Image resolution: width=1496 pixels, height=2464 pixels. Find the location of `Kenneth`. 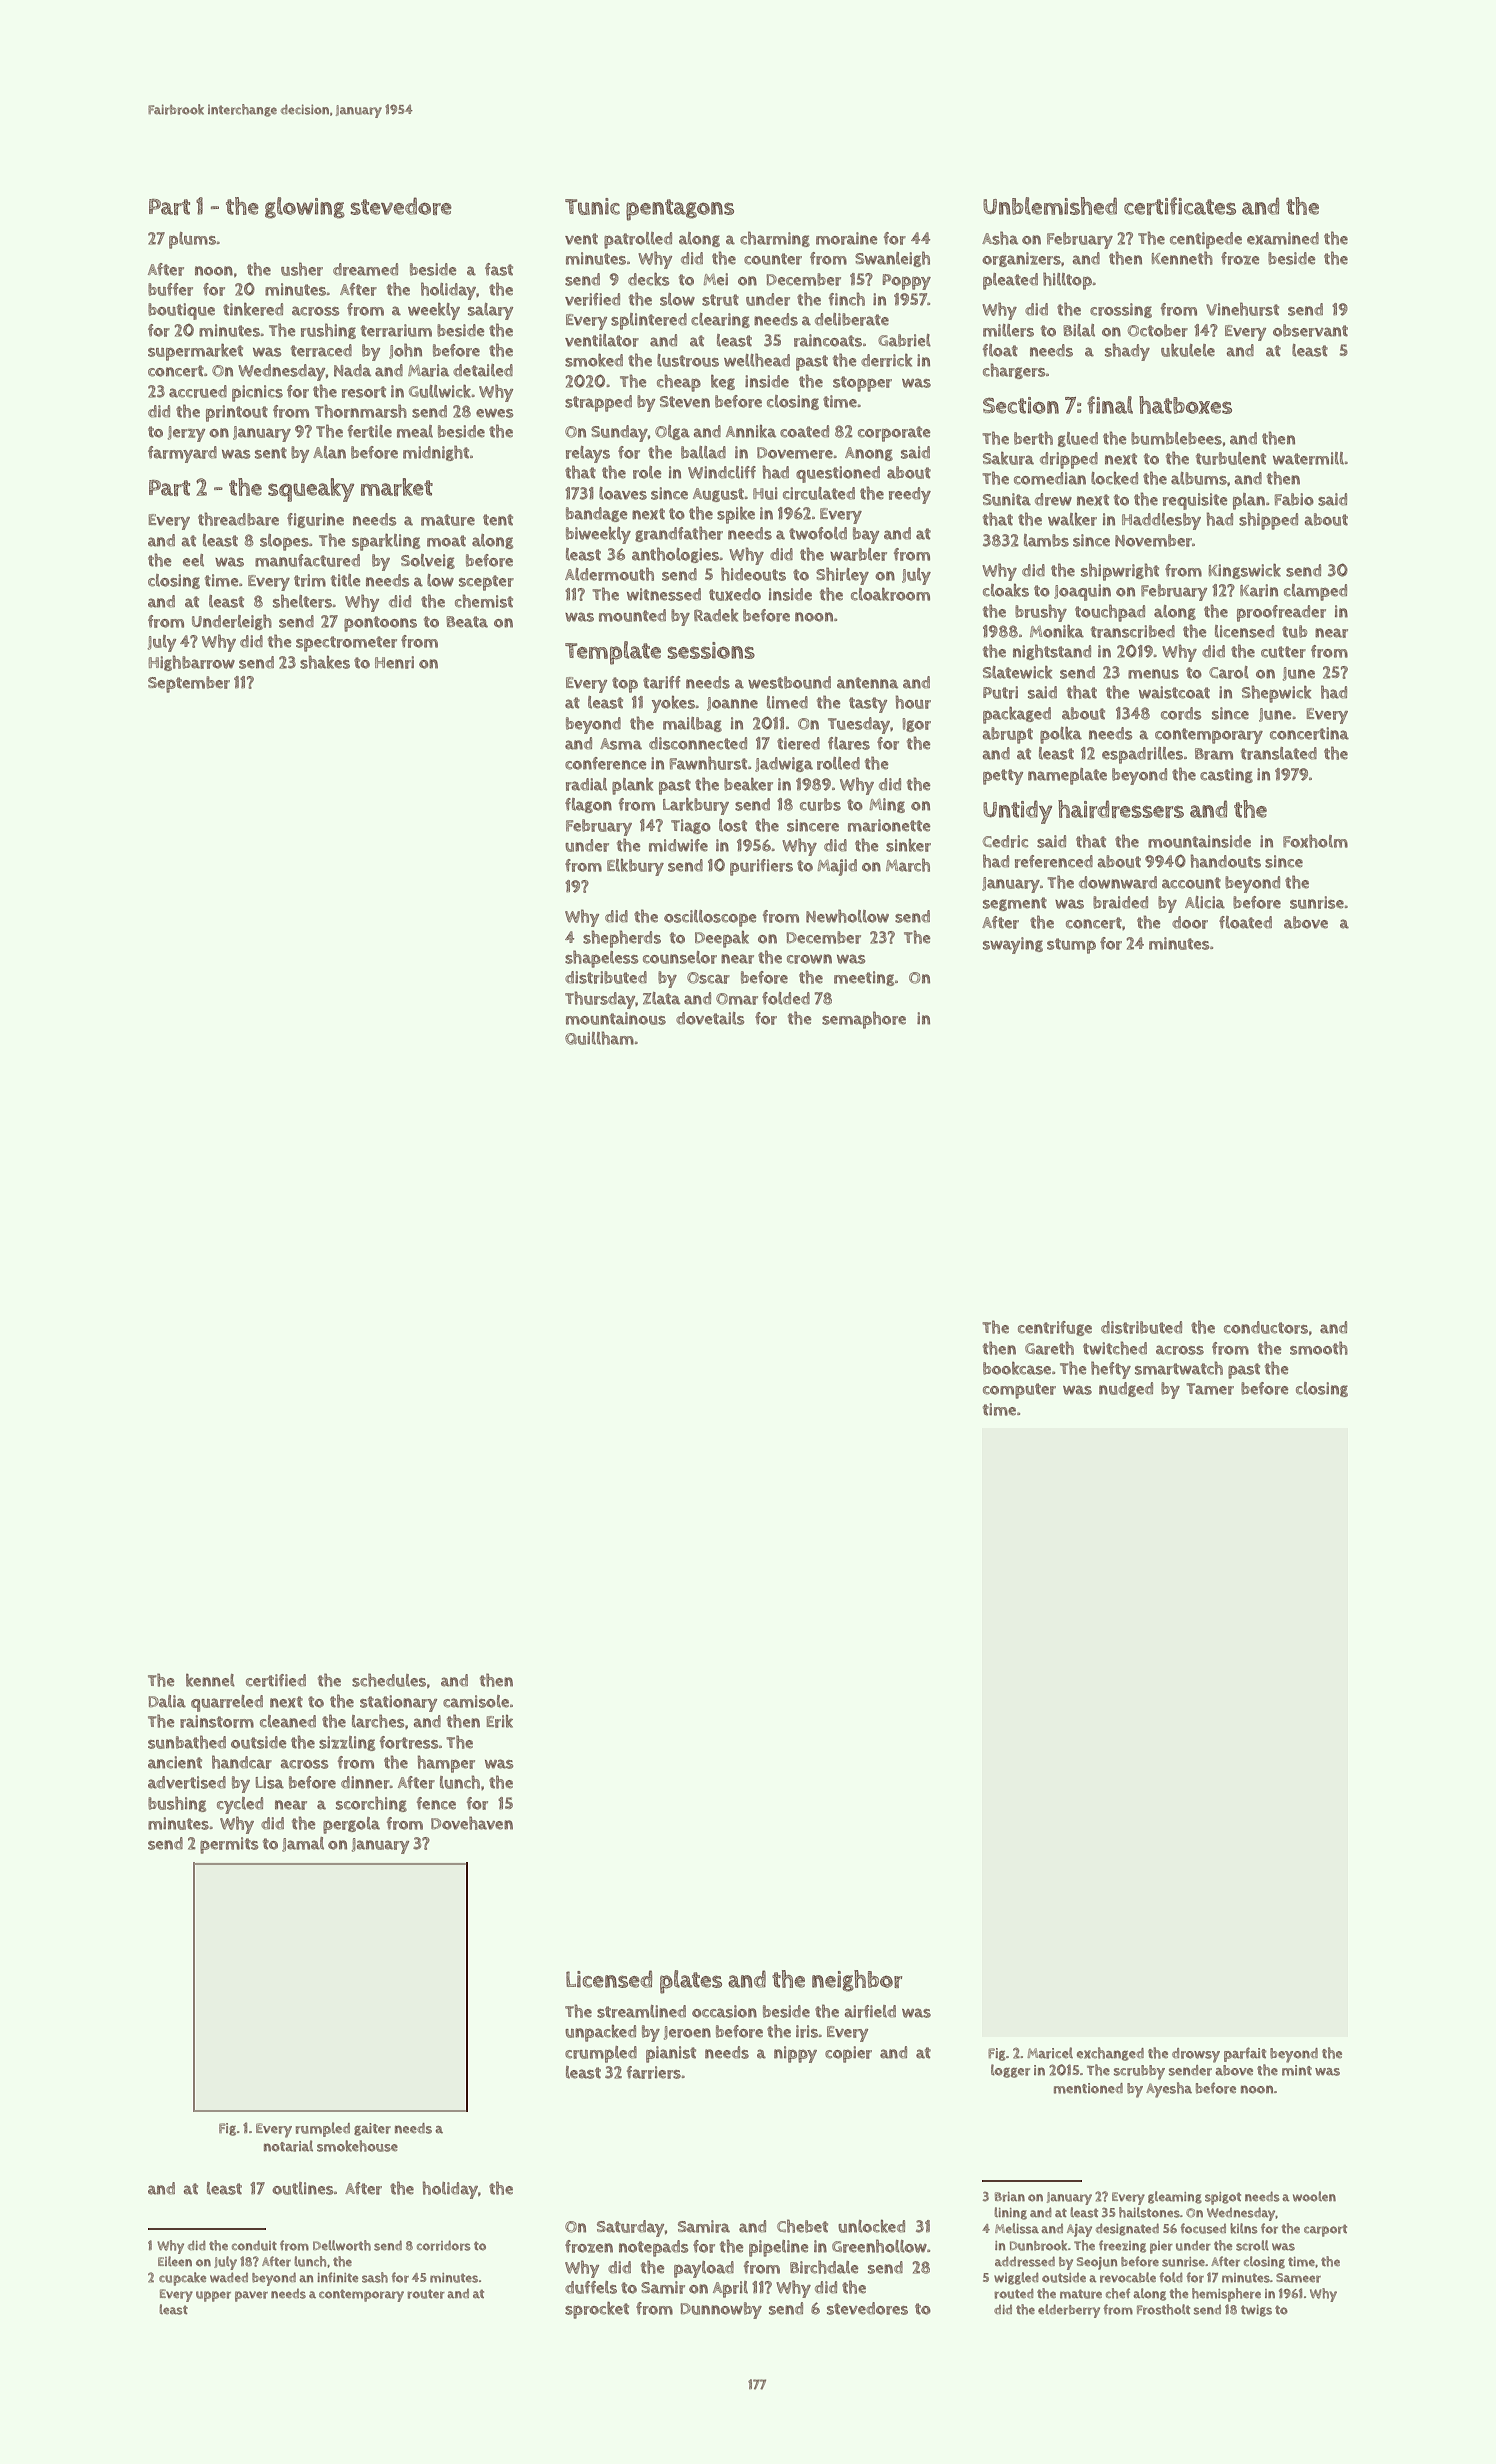

Kenneth is located at coordinates (1182, 258).
